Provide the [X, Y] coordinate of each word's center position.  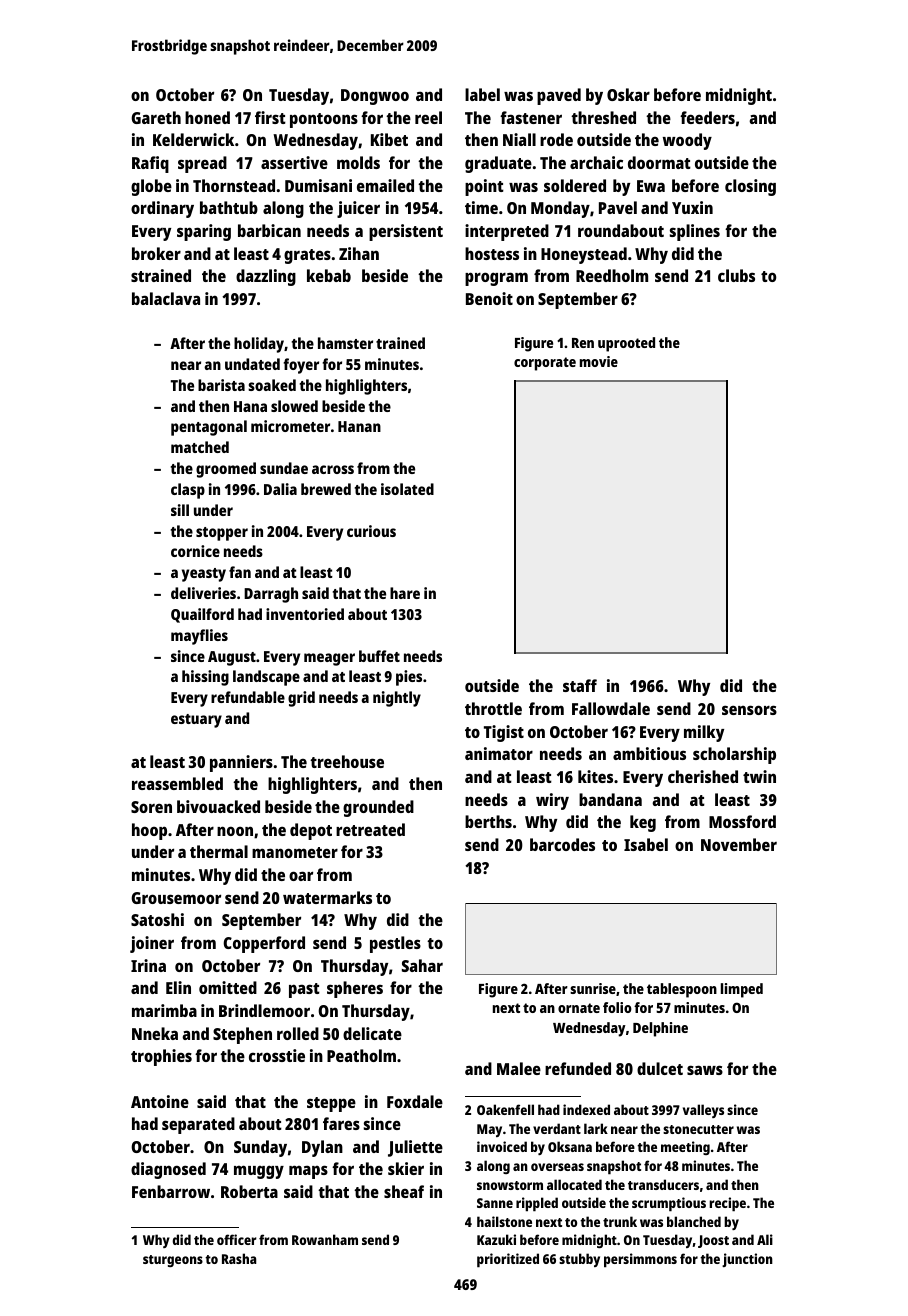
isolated [407, 489]
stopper [222, 534]
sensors [749, 710]
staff [580, 685]
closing [750, 187]
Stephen [242, 1035]
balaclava [166, 298]
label [482, 94]
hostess [492, 253]
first [270, 117]
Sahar [422, 965]
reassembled [177, 783]
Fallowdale [611, 708]
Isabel [646, 844]
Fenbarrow [171, 1191]
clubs [736, 275]
